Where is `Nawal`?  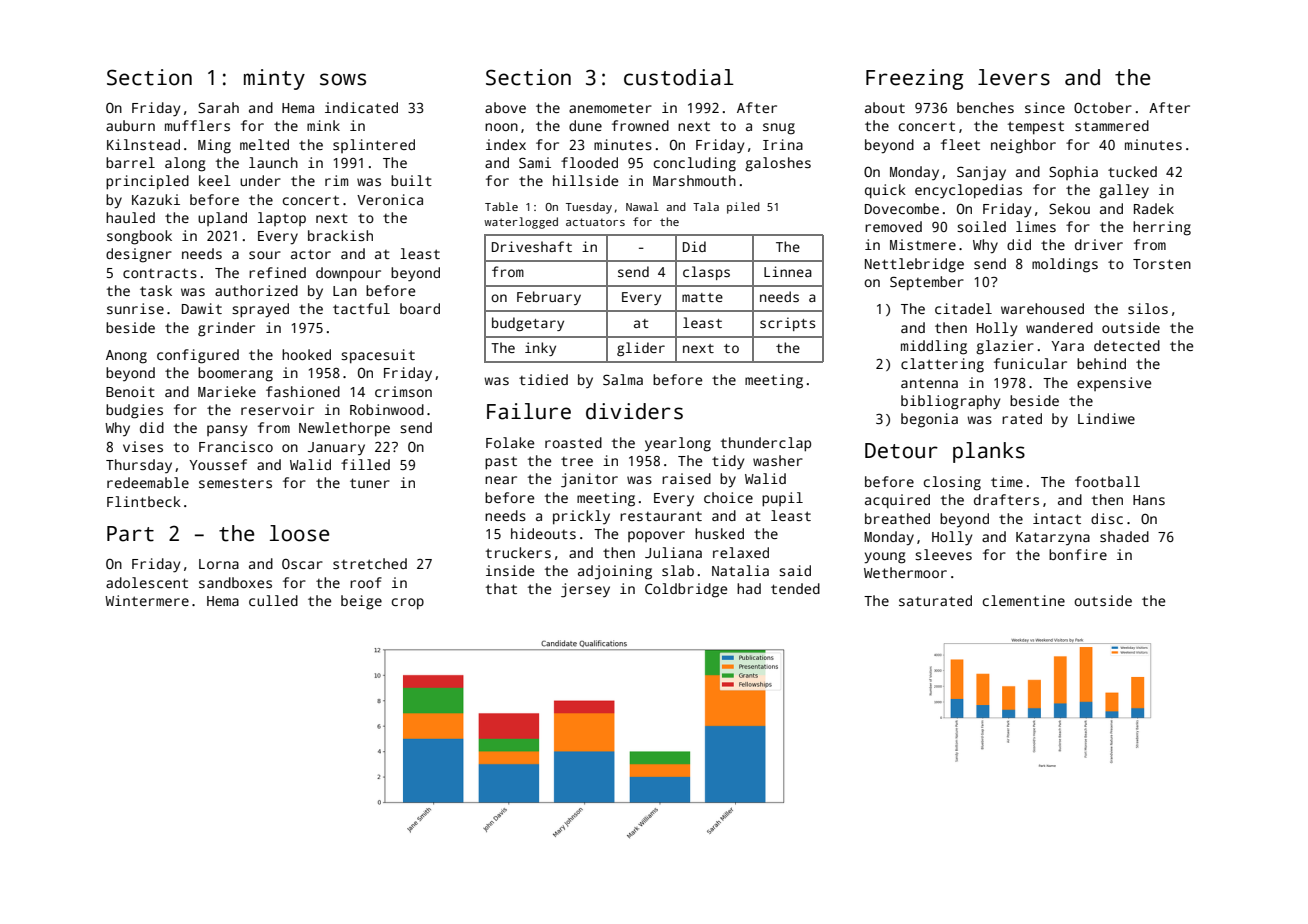 Nawal is located at coordinates (642, 206).
